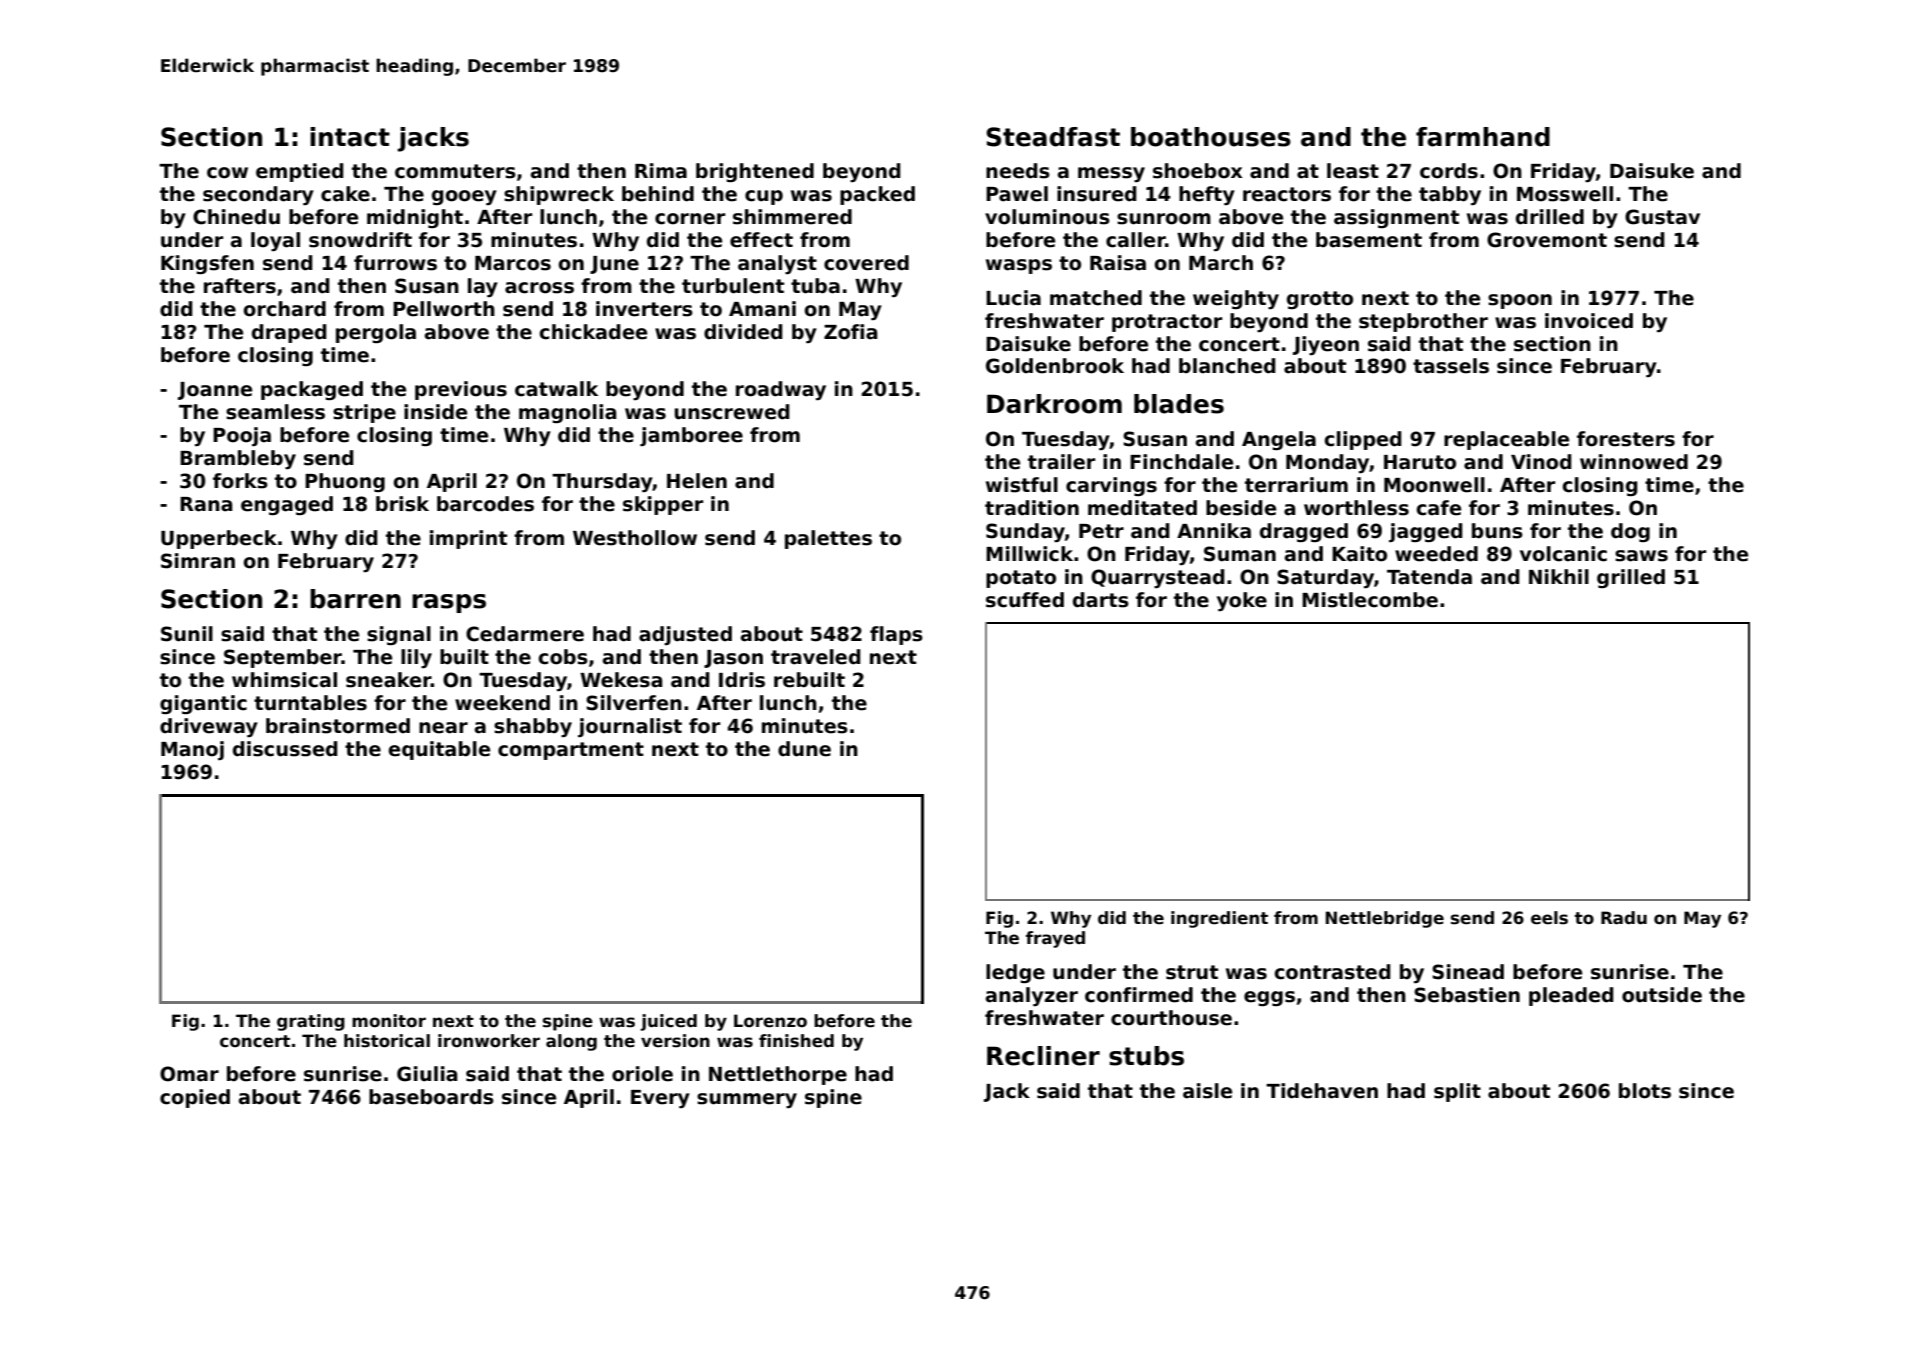 Image resolution: width=1909 pixels, height=1350 pixels. What do you see at coordinates (439, 750) in the screenshot?
I see `equitable` at bounding box center [439, 750].
